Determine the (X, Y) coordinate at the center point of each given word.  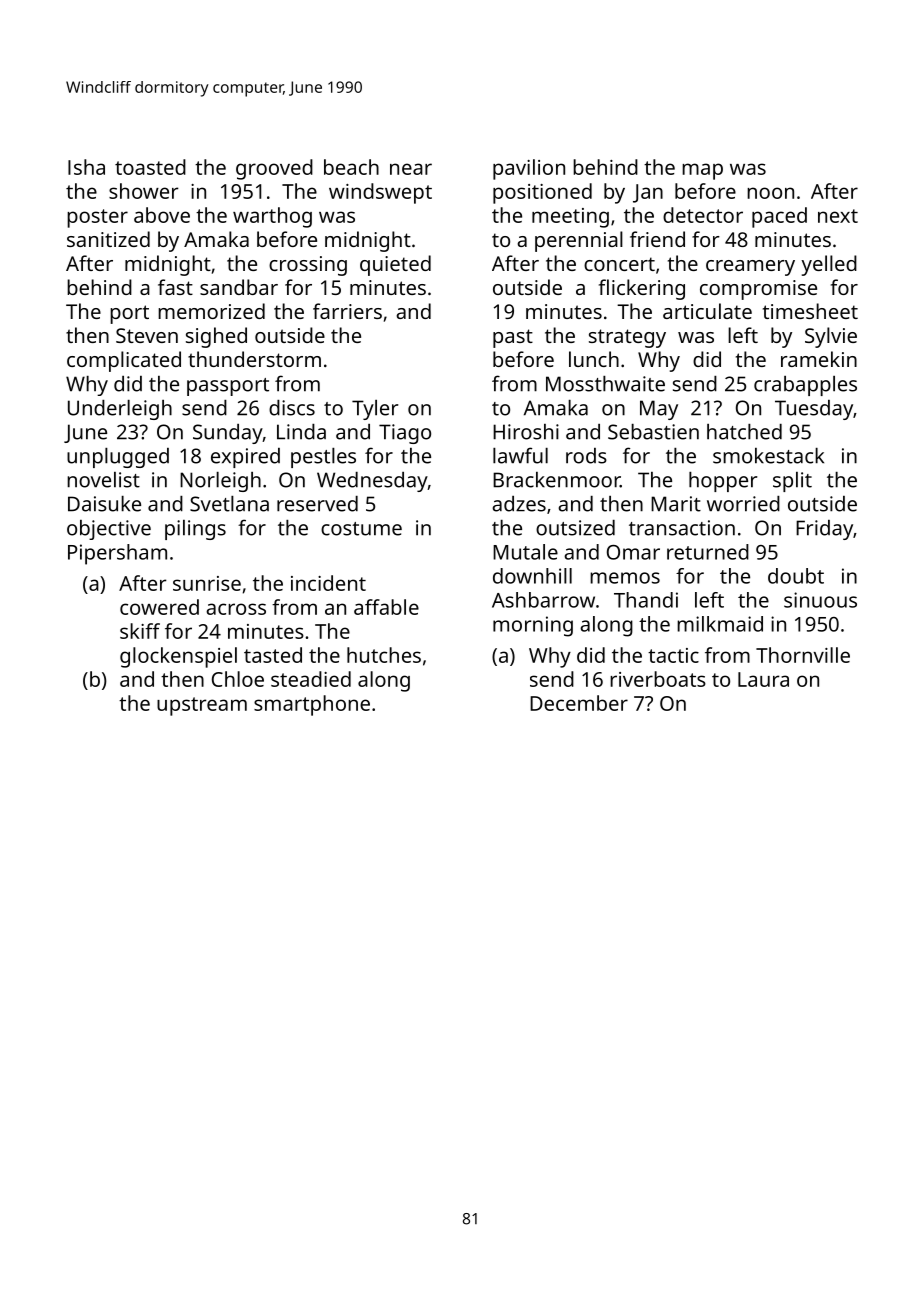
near (411, 169)
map (702, 171)
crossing (308, 266)
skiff (140, 631)
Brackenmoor (556, 480)
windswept (380, 193)
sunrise (207, 583)
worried (743, 504)
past (513, 338)
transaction (682, 528)
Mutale (525, 552)
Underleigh (120, 410)
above (162, 215)
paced (779, 217)
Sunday (228, 434)
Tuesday (814, 410)
